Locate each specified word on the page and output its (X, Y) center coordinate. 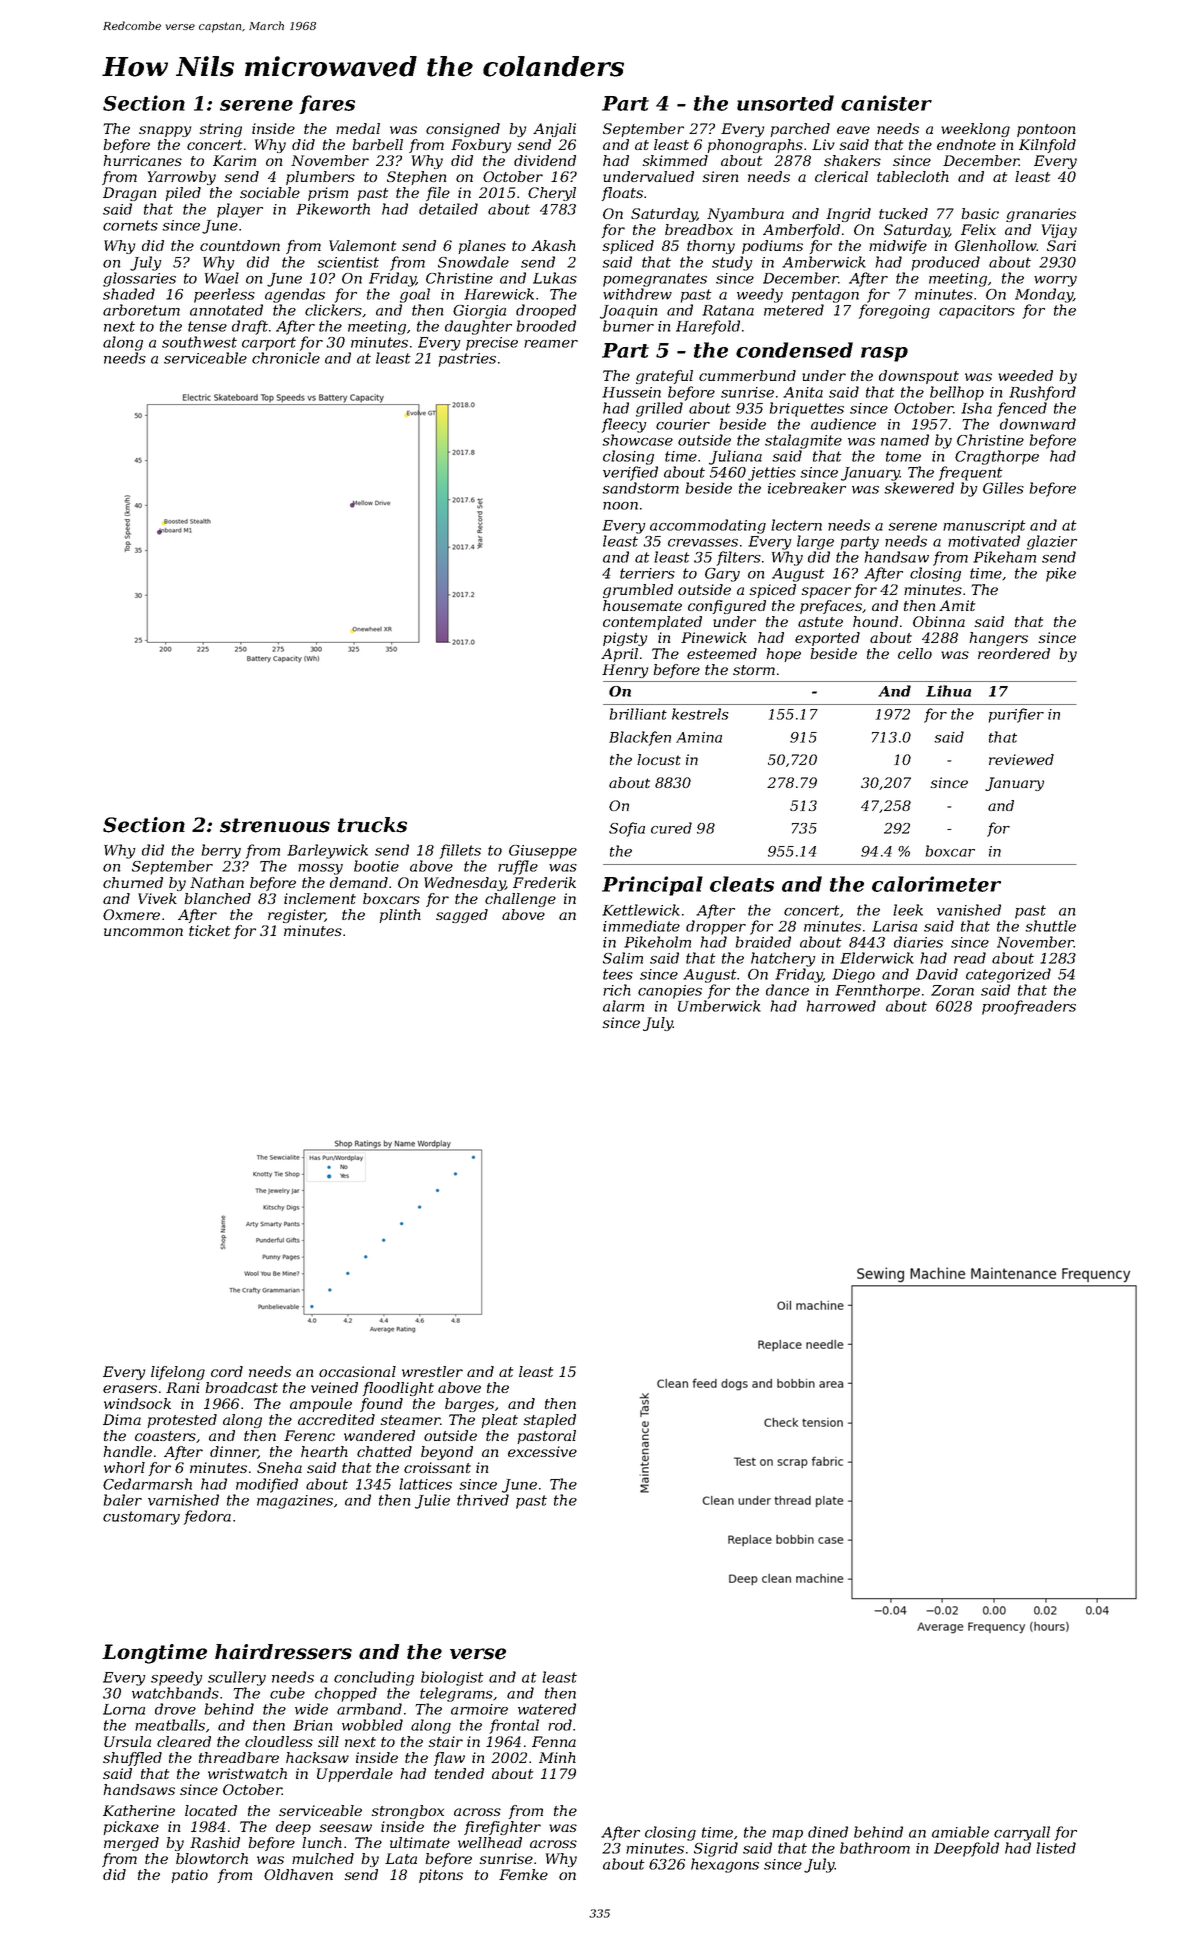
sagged (462, 916)
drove (175, 1709)
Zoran (952, 990)
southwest (199, 342)
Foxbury (481, 146)
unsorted (785, 103)
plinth (400, 916)
